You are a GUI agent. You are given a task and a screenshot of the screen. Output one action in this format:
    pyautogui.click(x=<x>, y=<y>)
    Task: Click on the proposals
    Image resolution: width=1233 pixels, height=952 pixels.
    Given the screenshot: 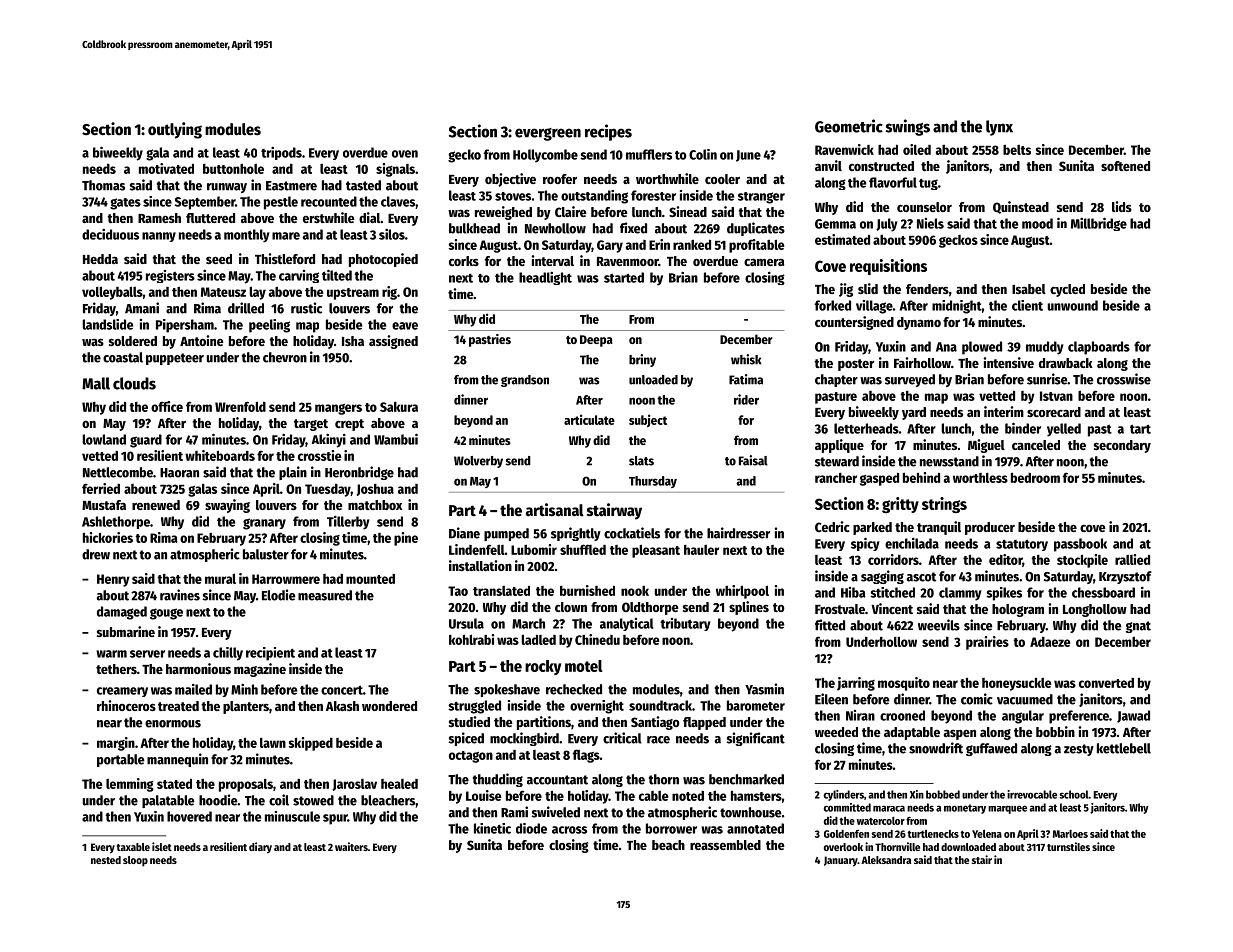 What is the action you would take?
    pyautogui.click(x=246, y=785)
